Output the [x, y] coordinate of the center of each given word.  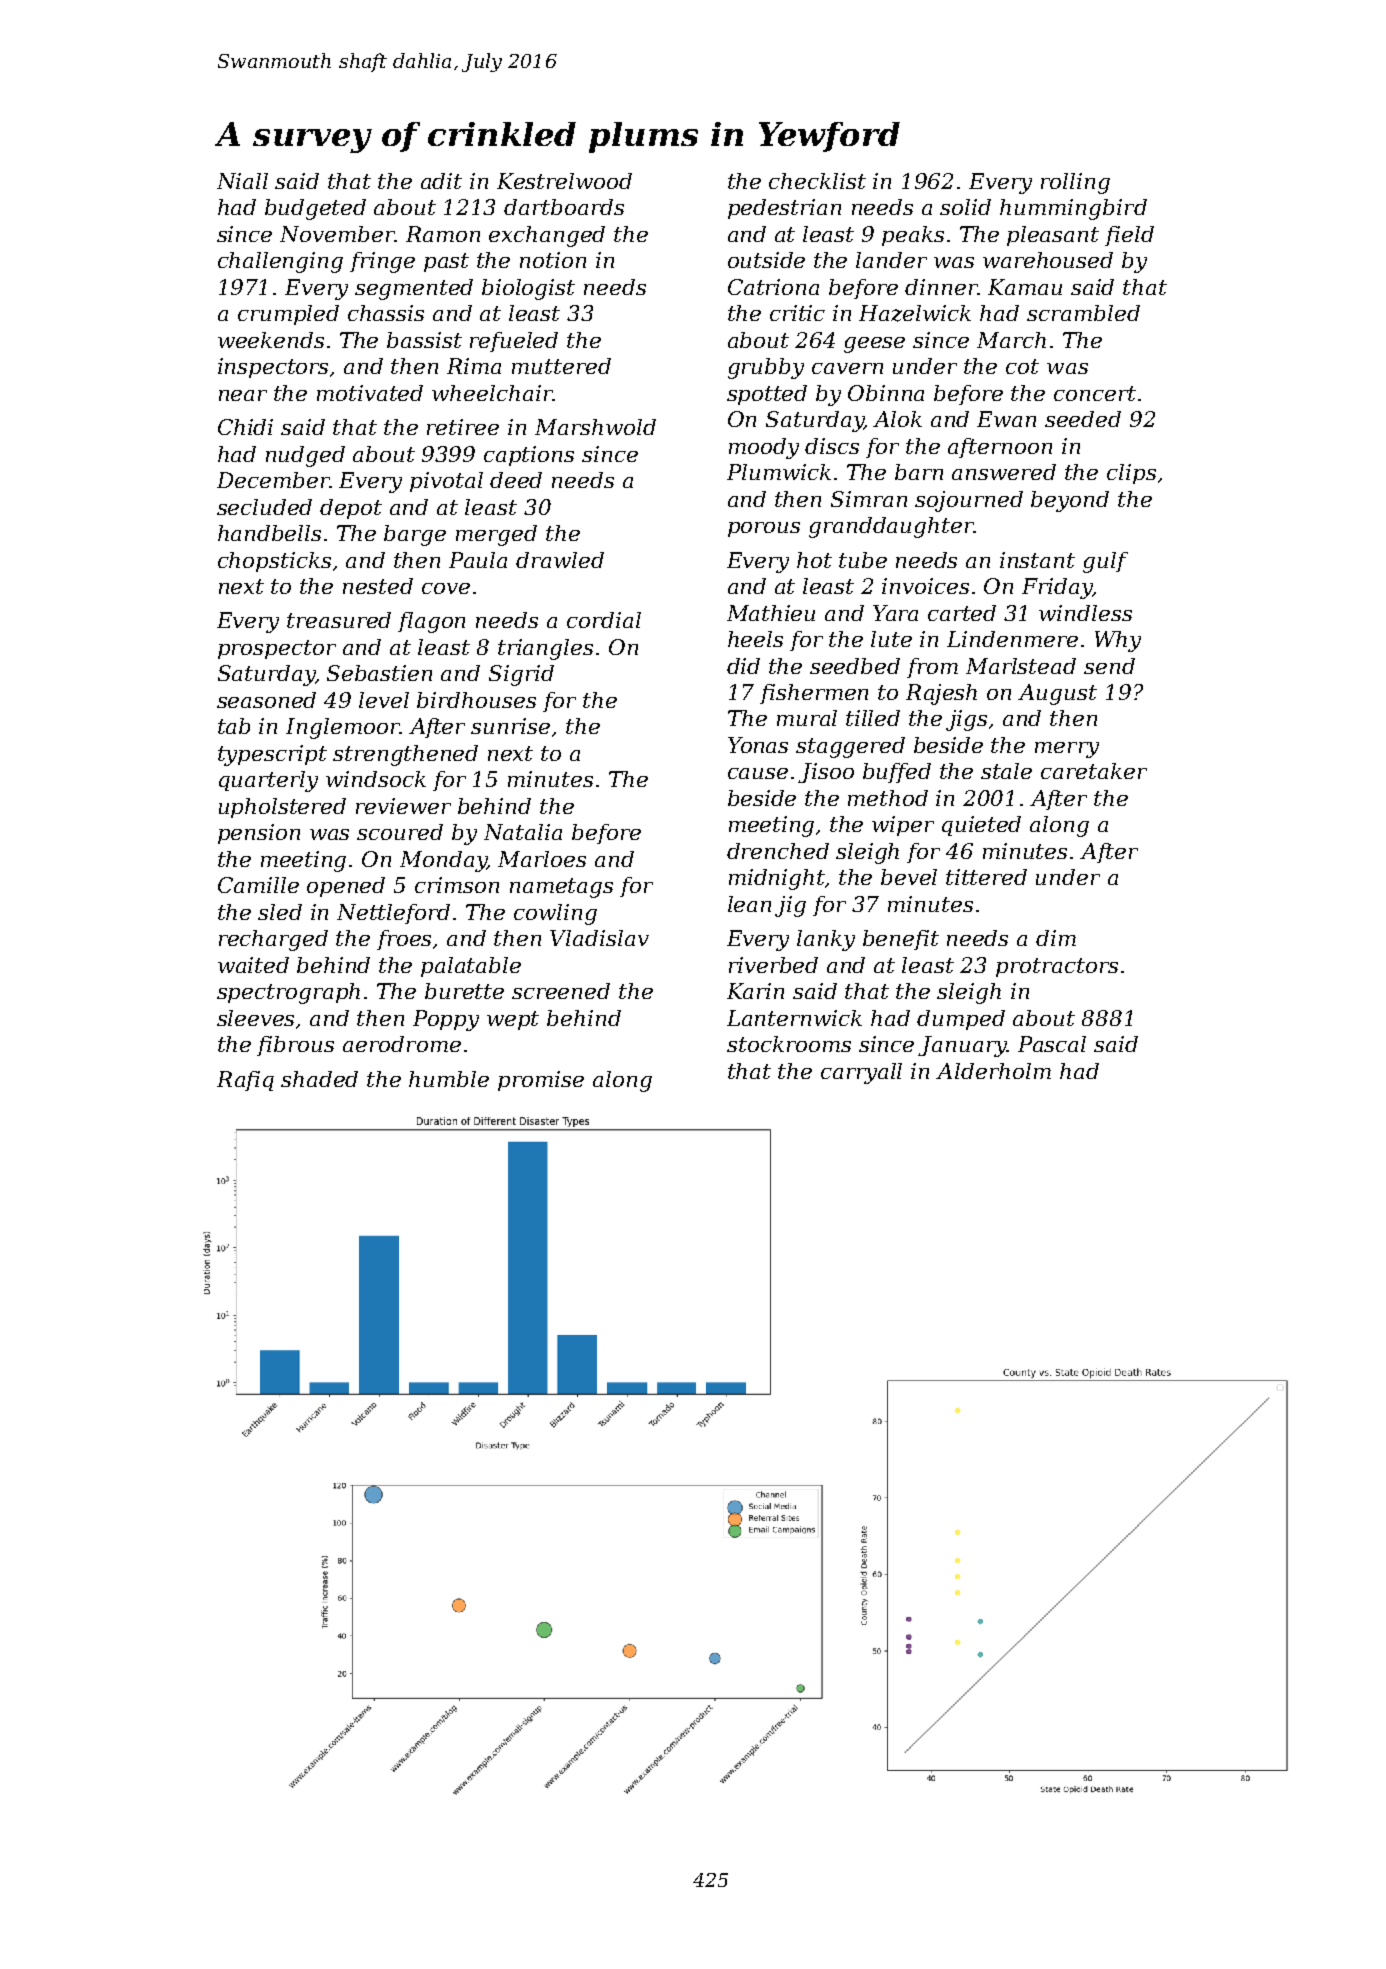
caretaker [1094, 771]
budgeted [315, 209]
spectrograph [288, 993]
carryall [861, 1073]
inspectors [273, 368]
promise [541, 1081]
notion [553, 260]
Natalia [523, 832]
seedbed [855, 666]
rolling [1075, 183]
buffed [897, 773]
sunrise [510, 726]
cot [1022, 366]
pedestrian [784, 209]
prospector [277, 649]
